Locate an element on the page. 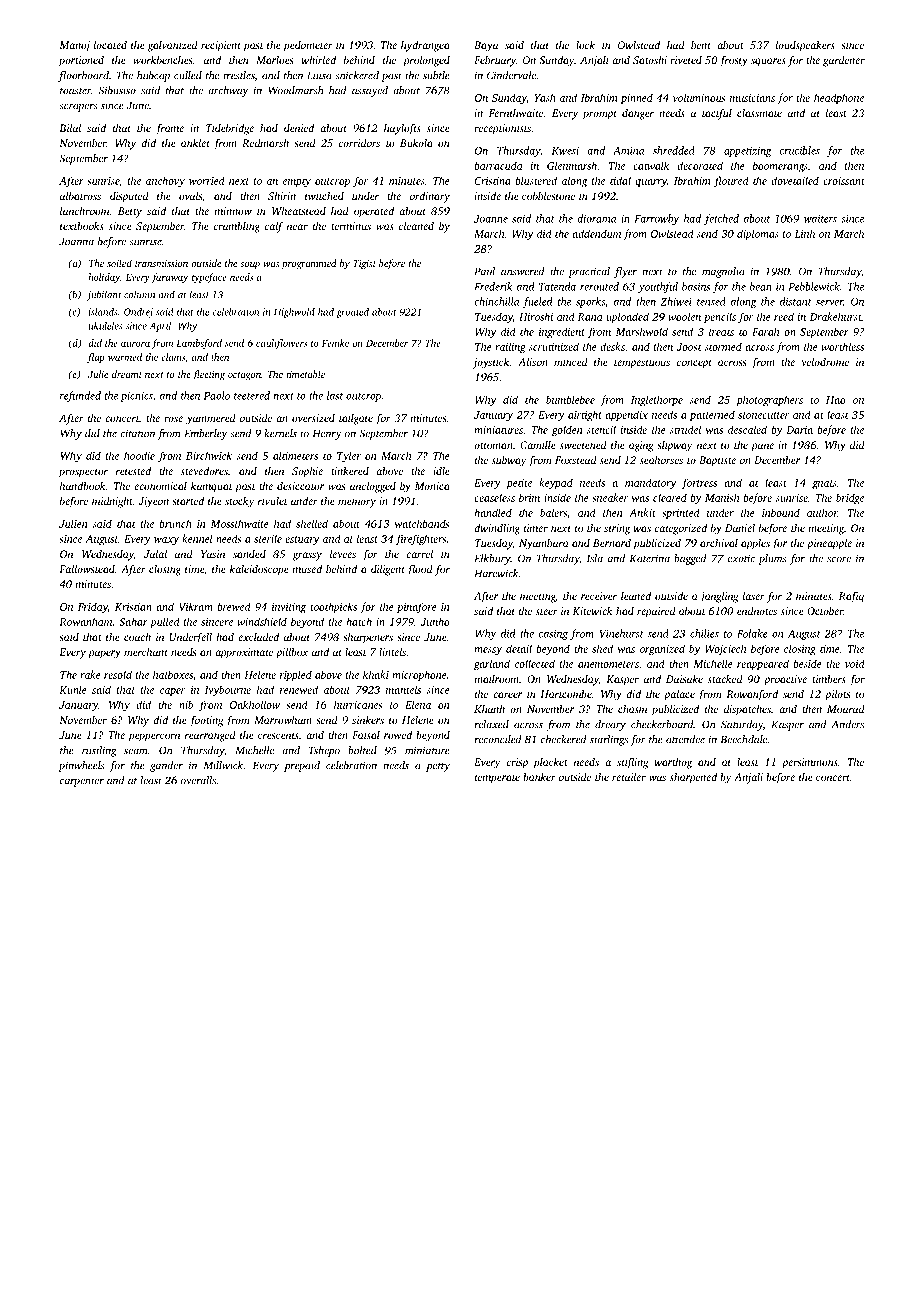 Image resolution: width=924 pixels, height=1308 pixels. quarry is located at coordinates (651, 183).
